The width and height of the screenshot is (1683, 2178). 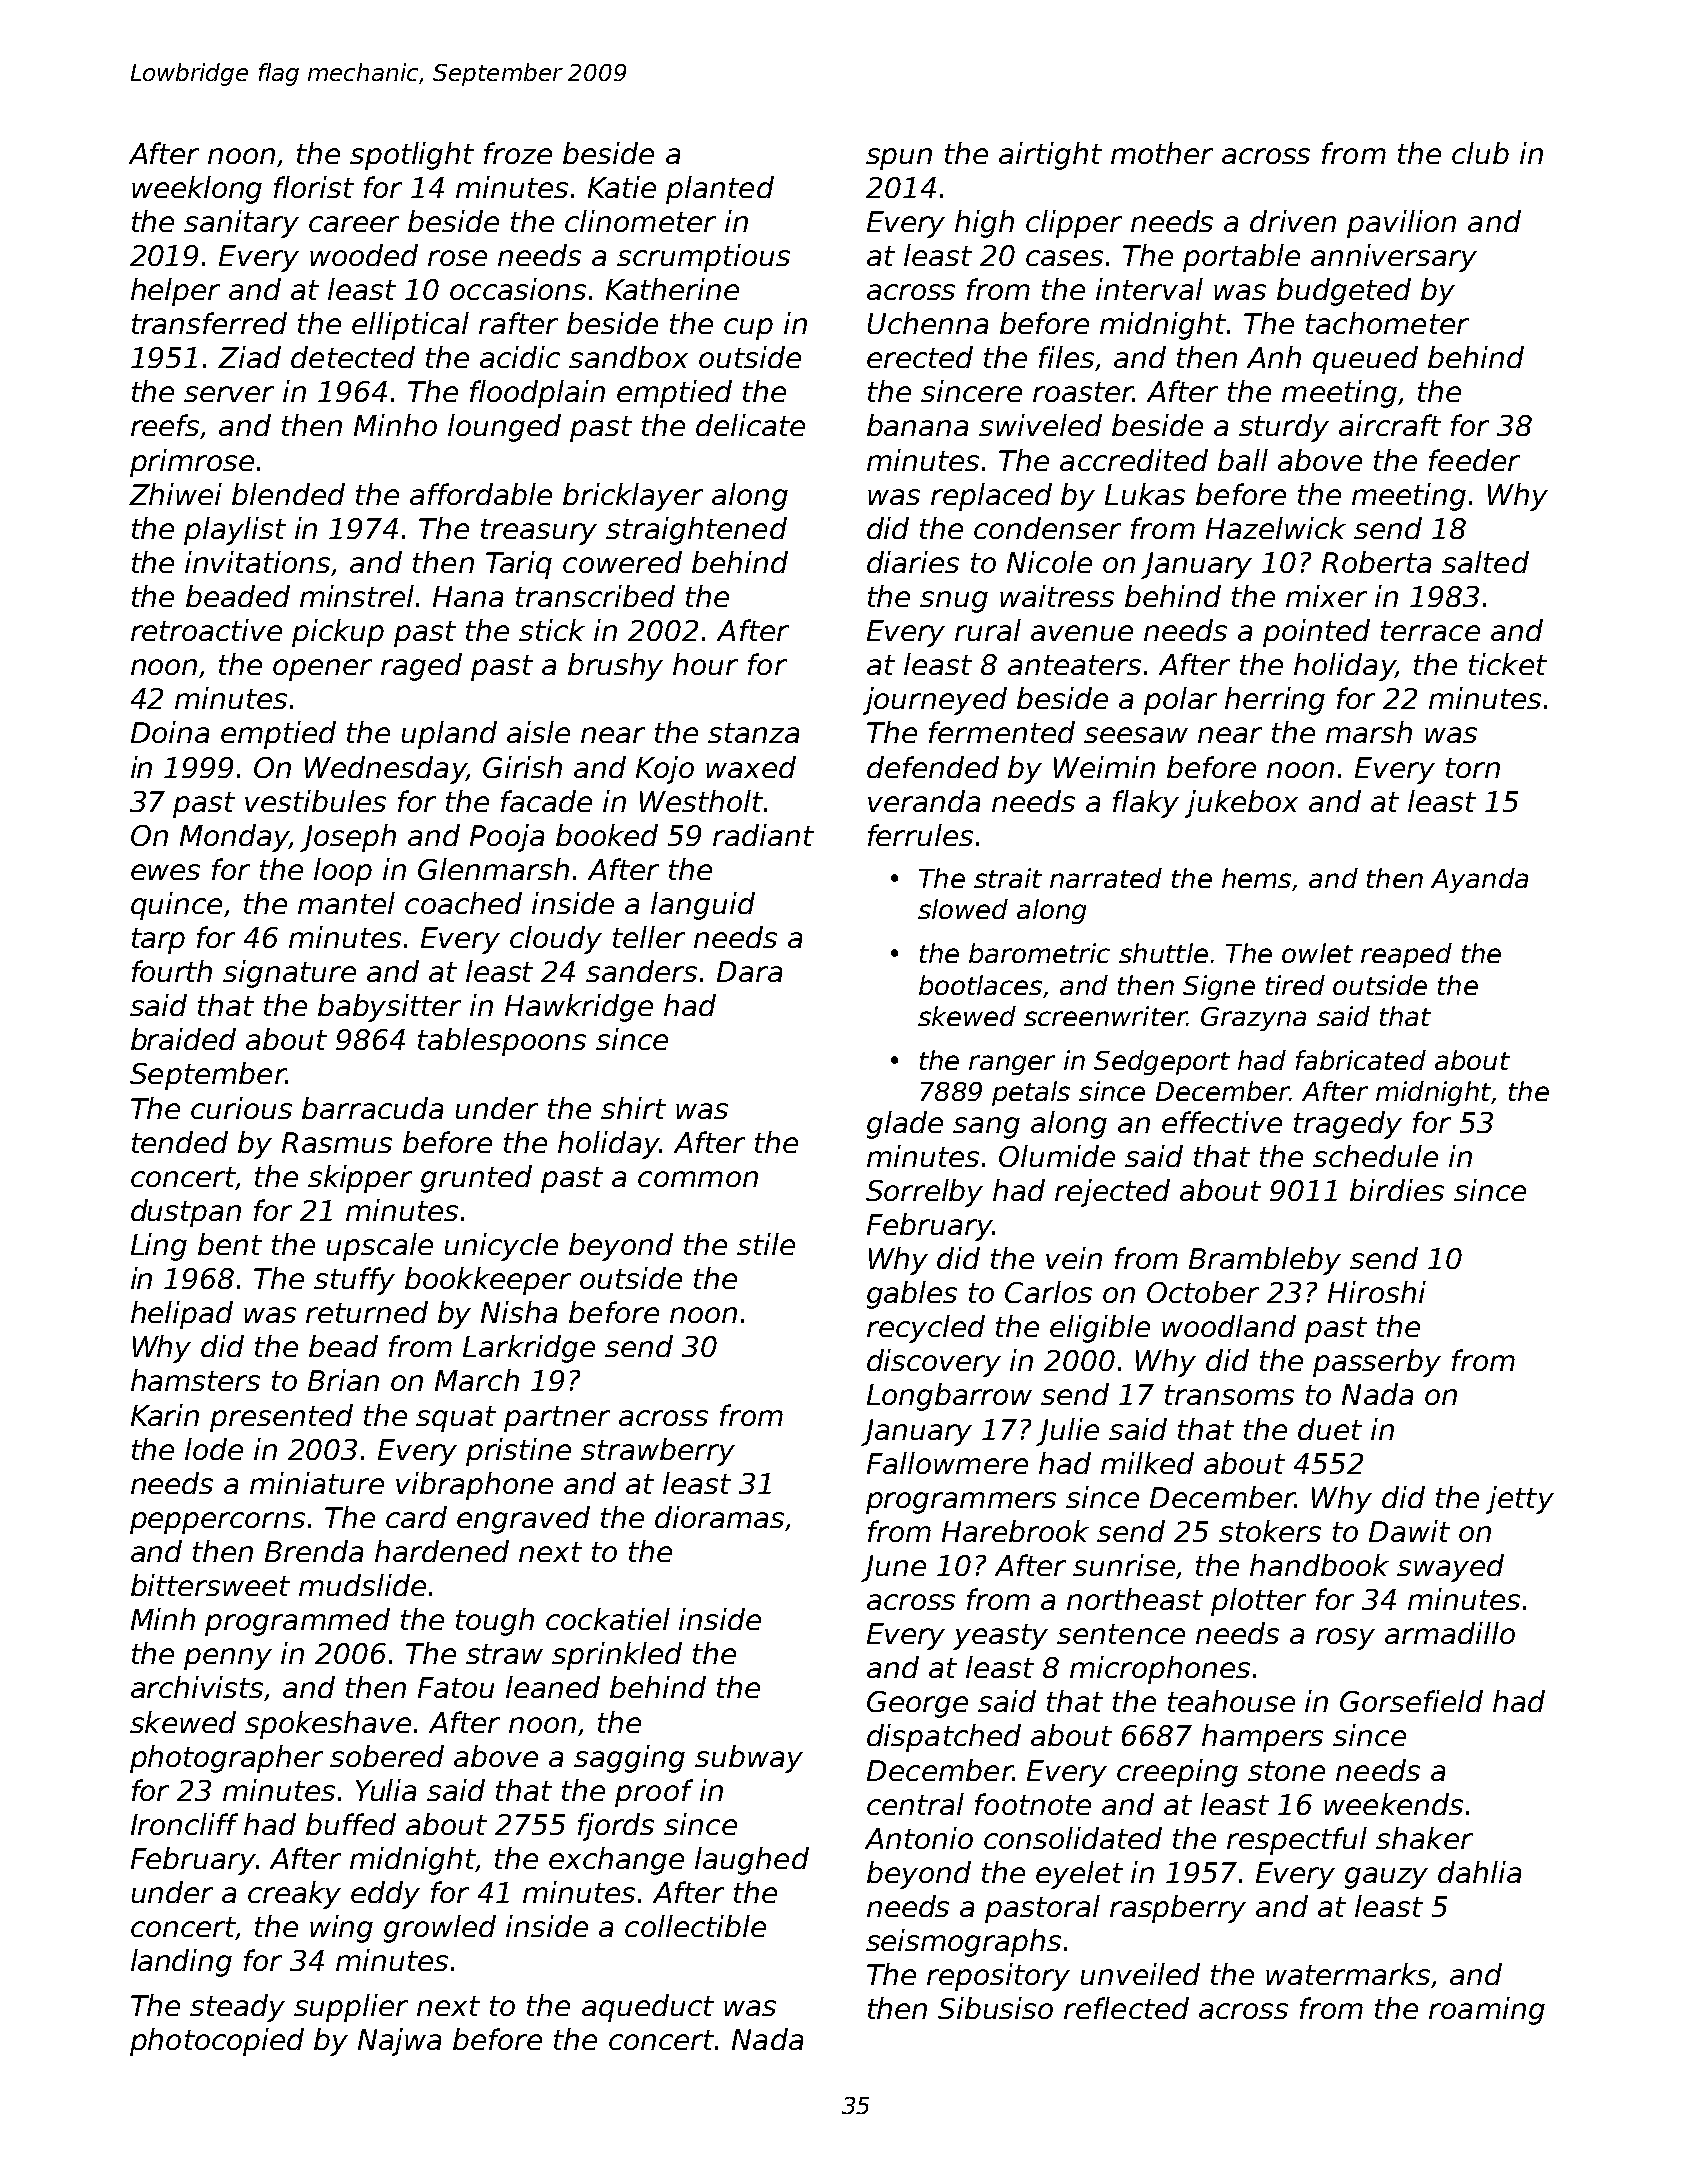 What do you see at coordinates (1485, 562) in the screenshot?
I see `salted` at bounding box center [1485, 562].
